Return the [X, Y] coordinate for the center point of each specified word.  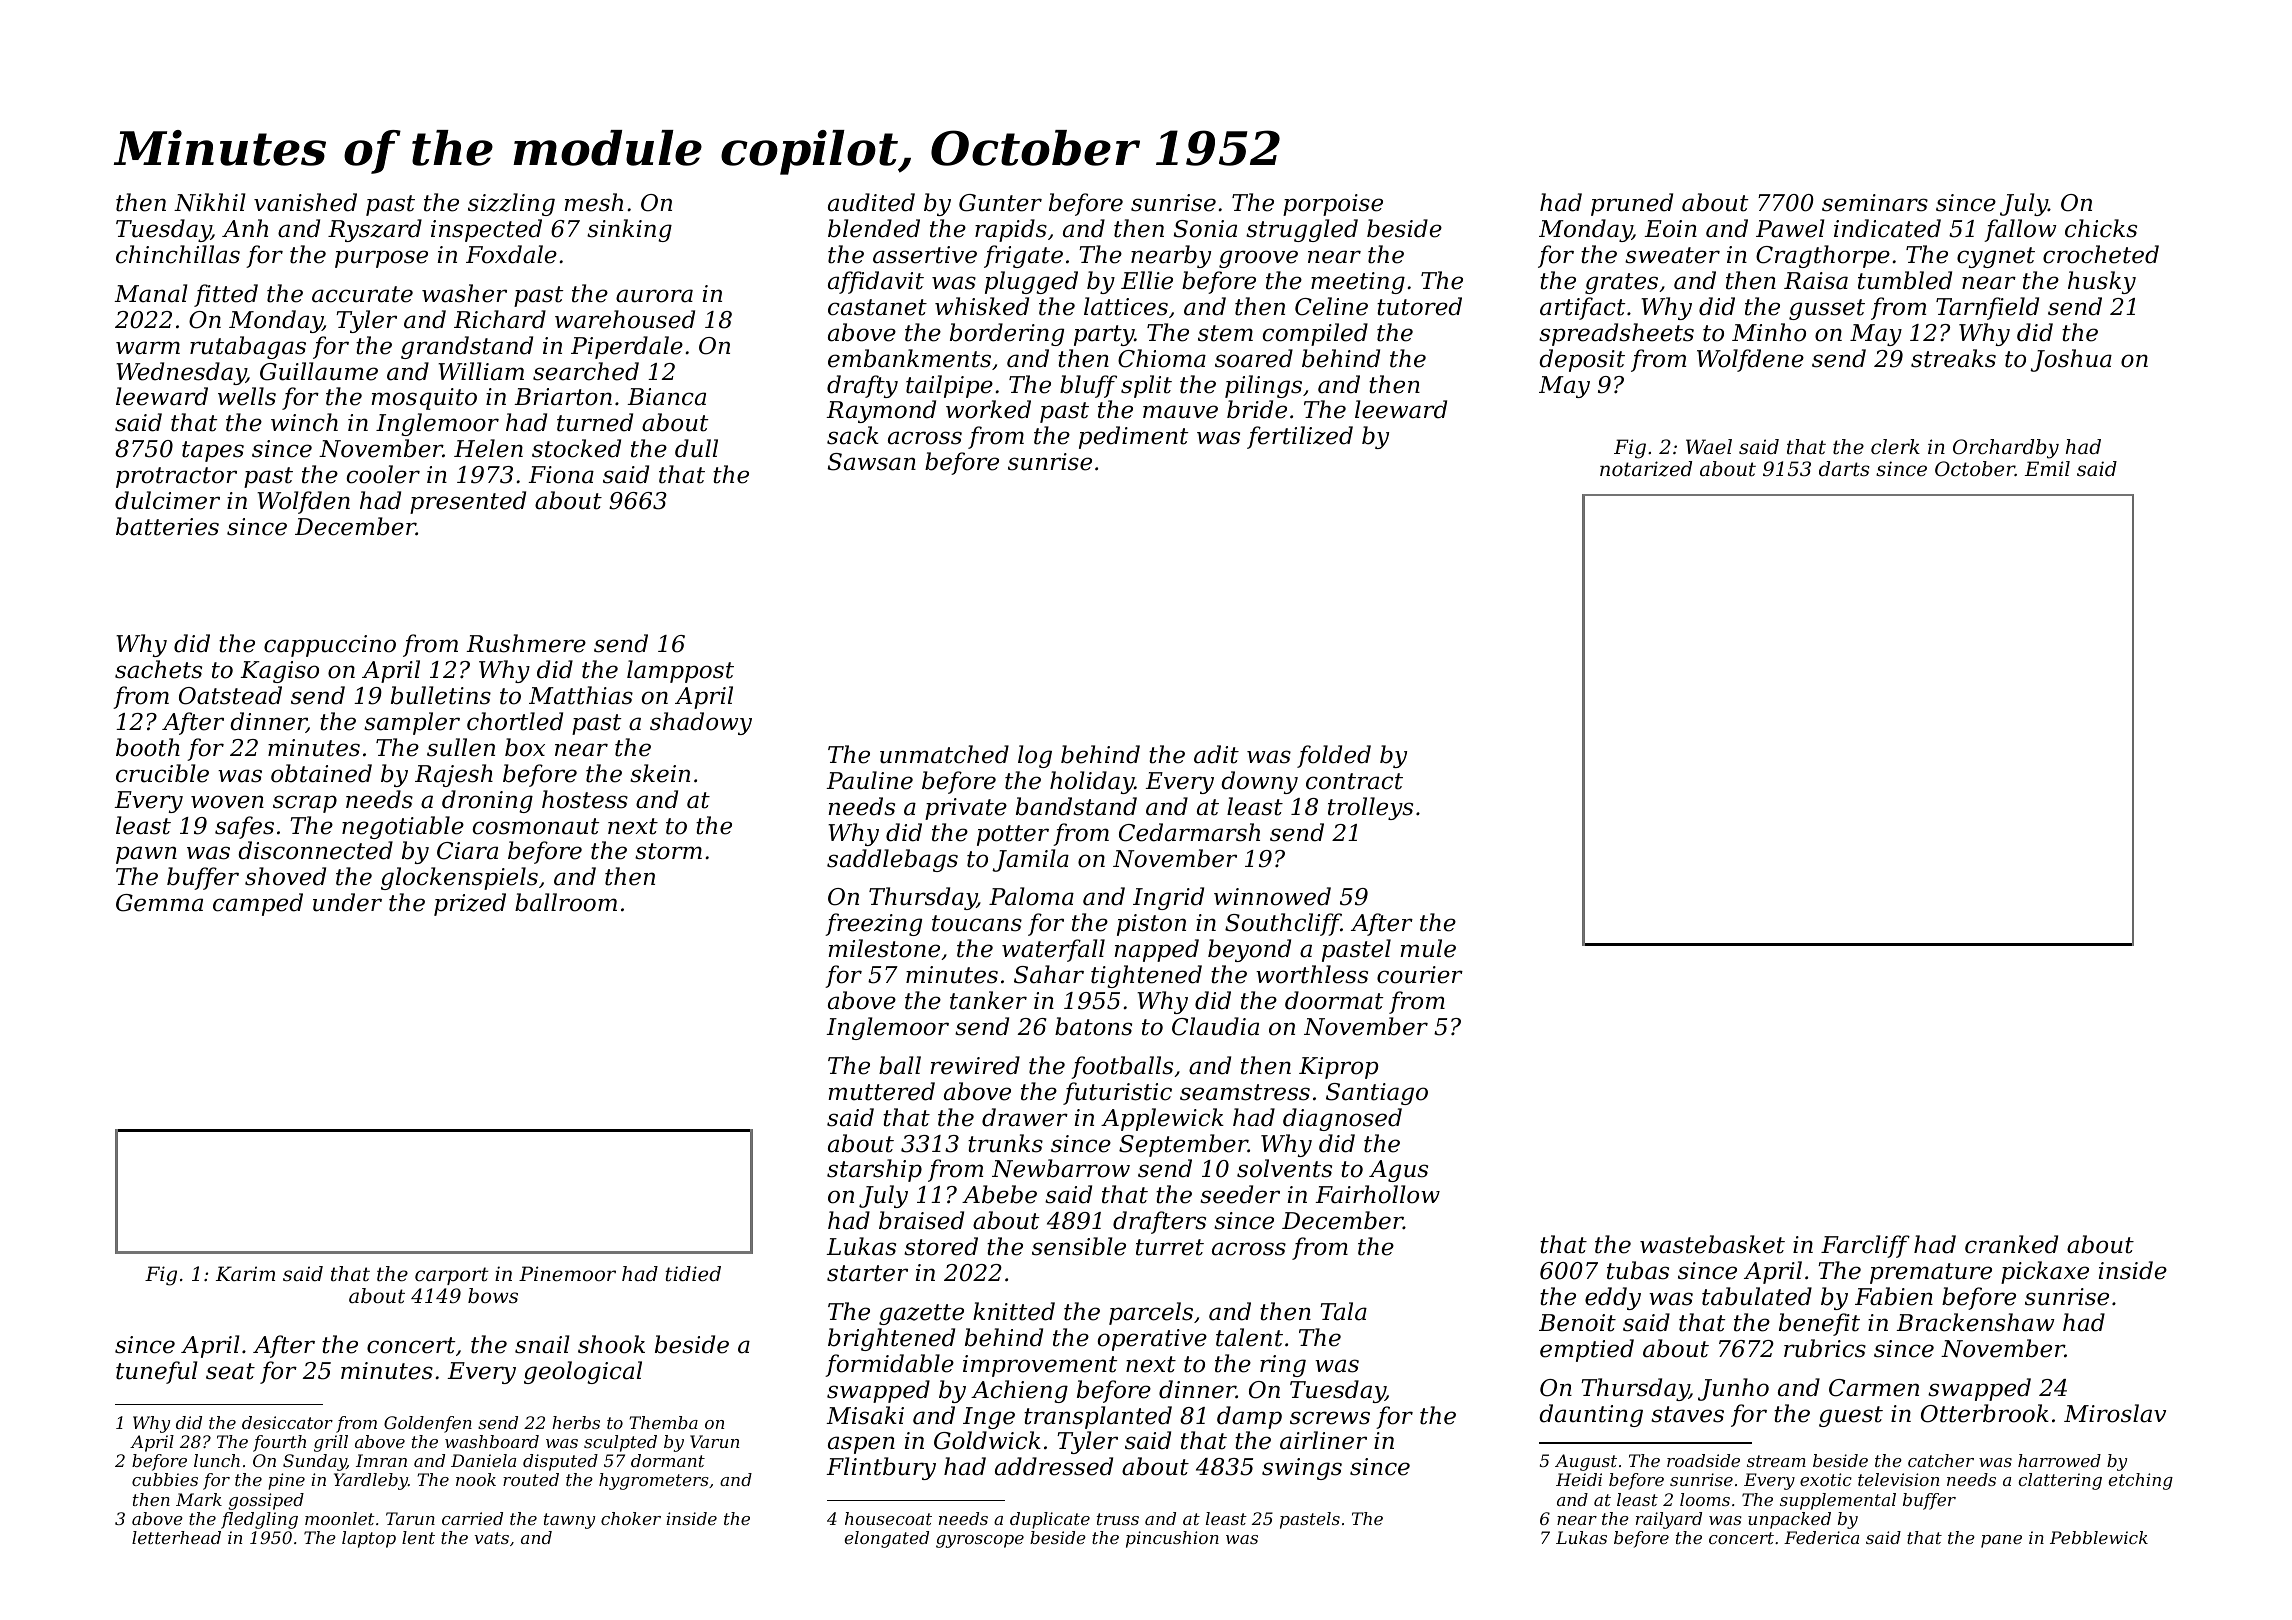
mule [1428, 948]
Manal [150, 293]
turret [1170, 1247]
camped [258, 904]
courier [1420, 975]
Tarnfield [1987, 308]
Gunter [1000, 203]
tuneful [156, 1372]
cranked [2011, 1244]
